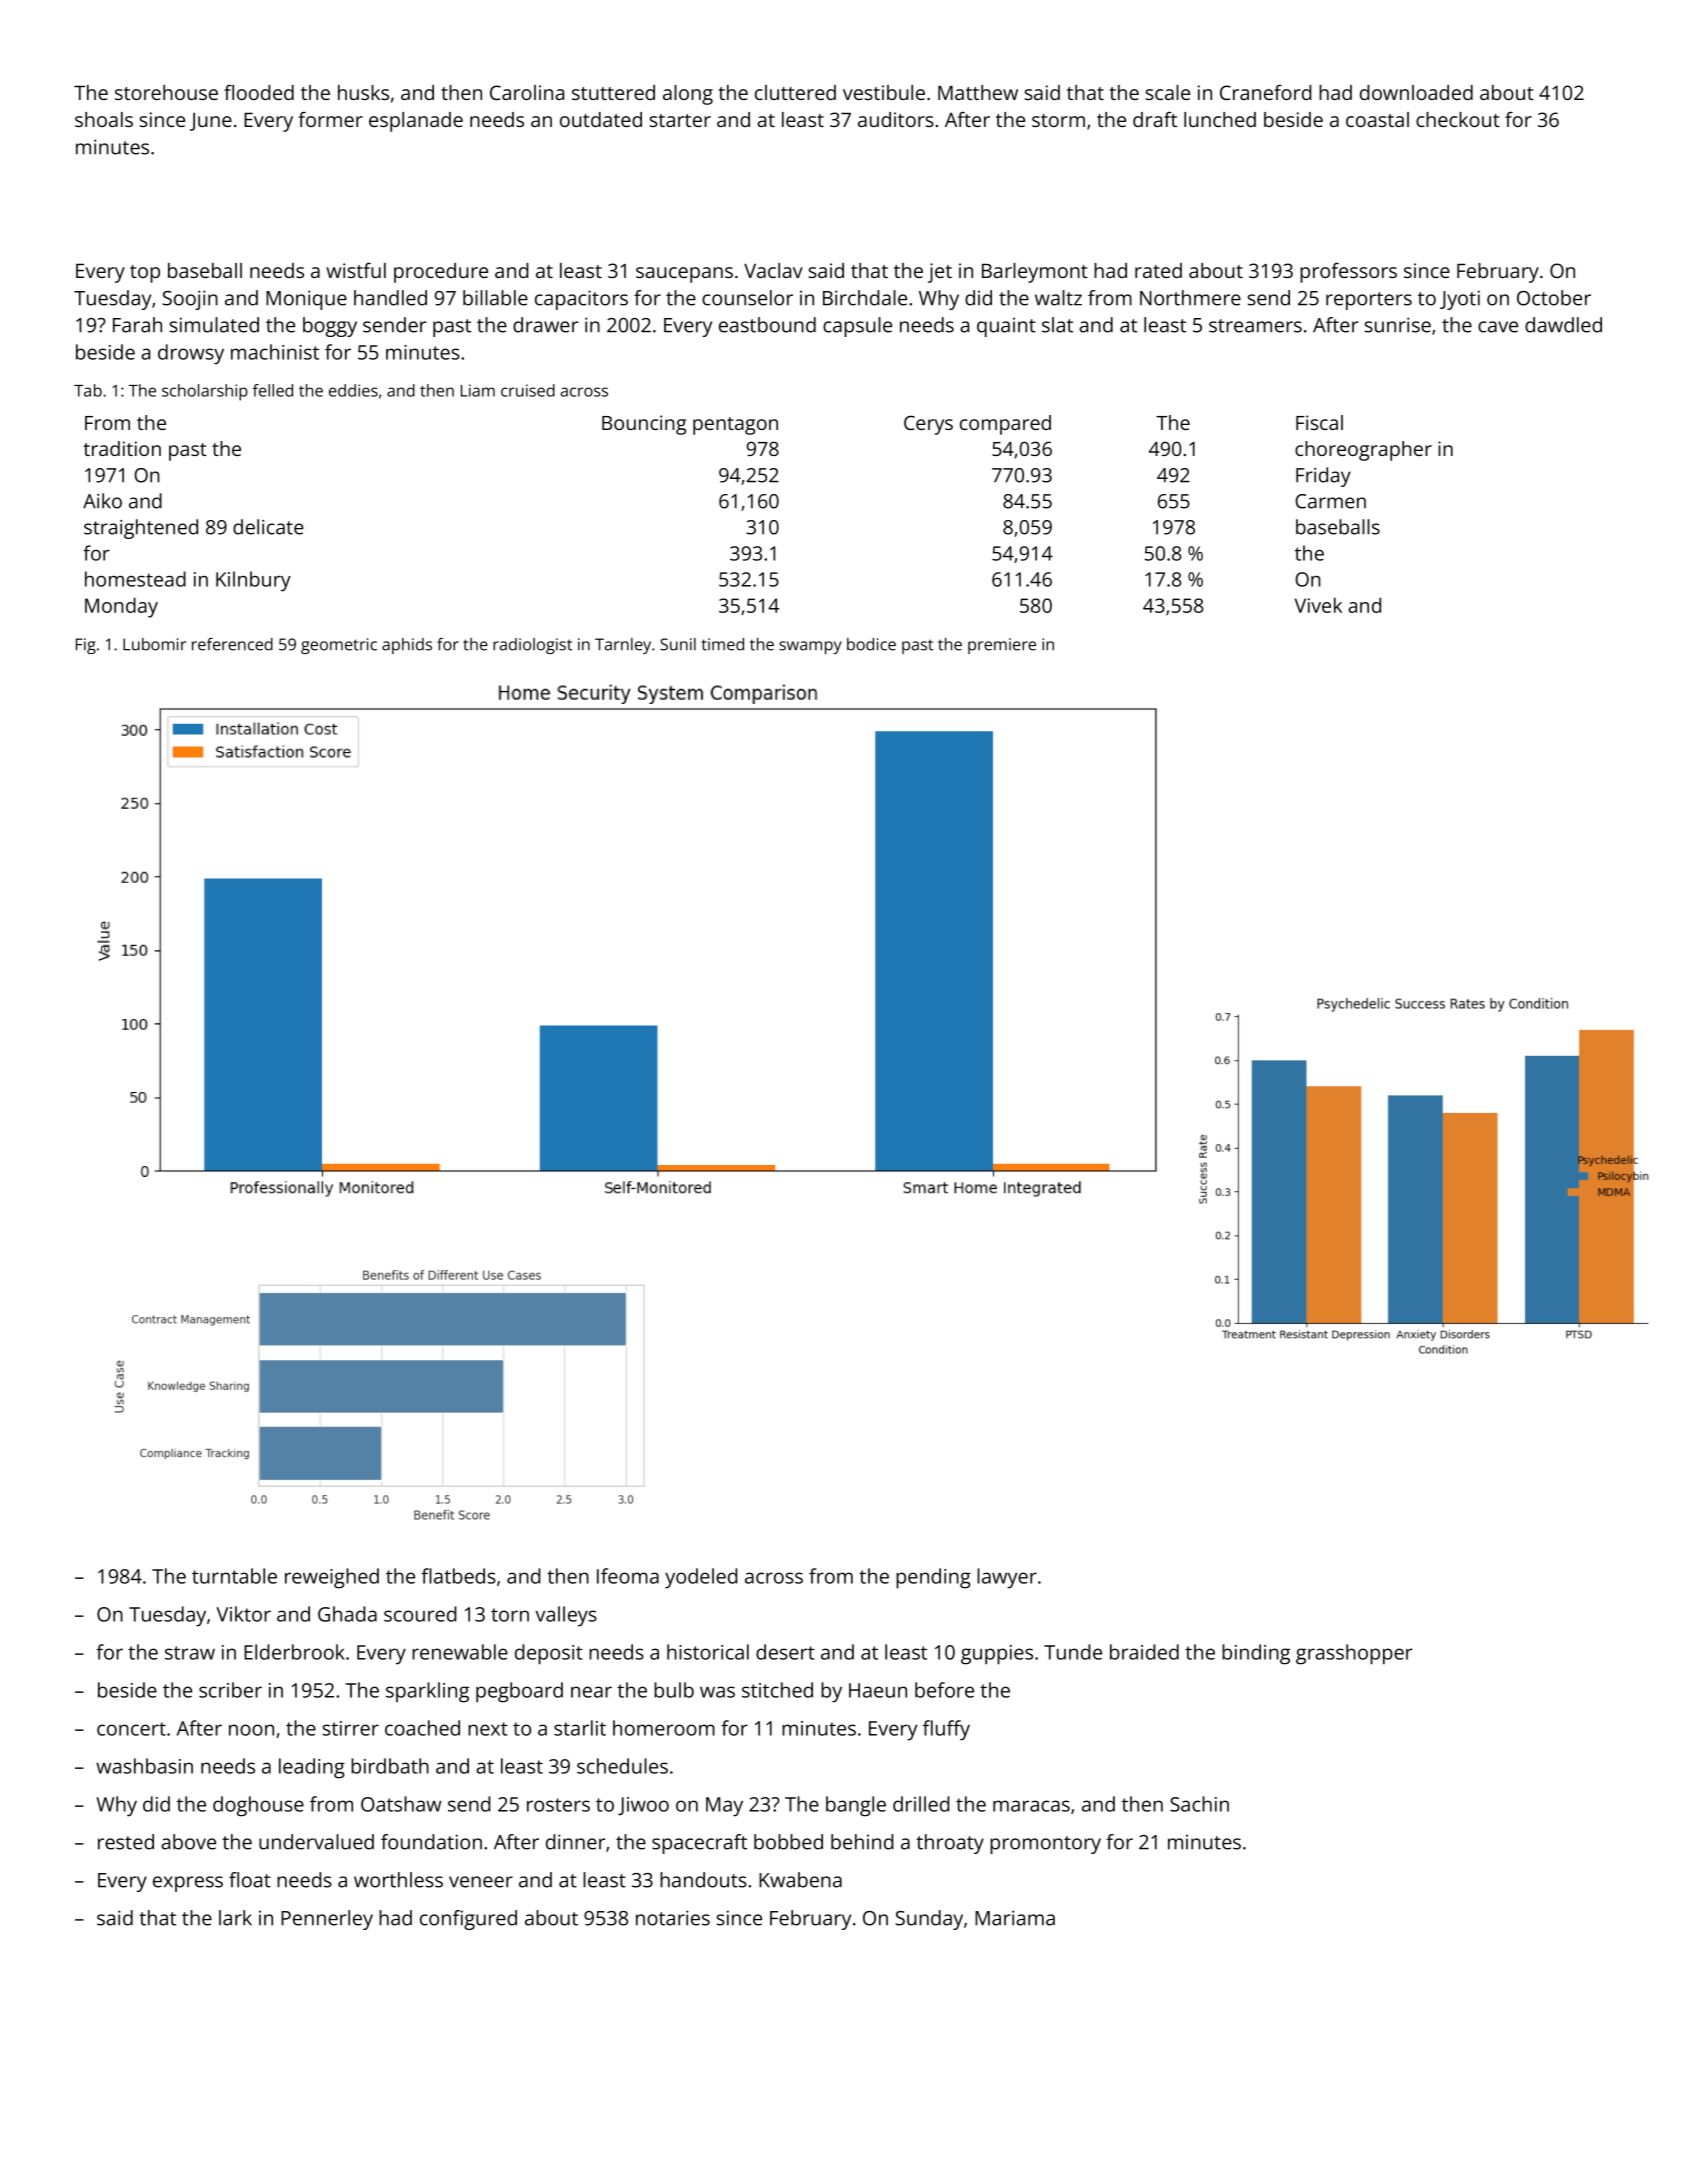  I want to click on turntable, so click(234, 1576).
